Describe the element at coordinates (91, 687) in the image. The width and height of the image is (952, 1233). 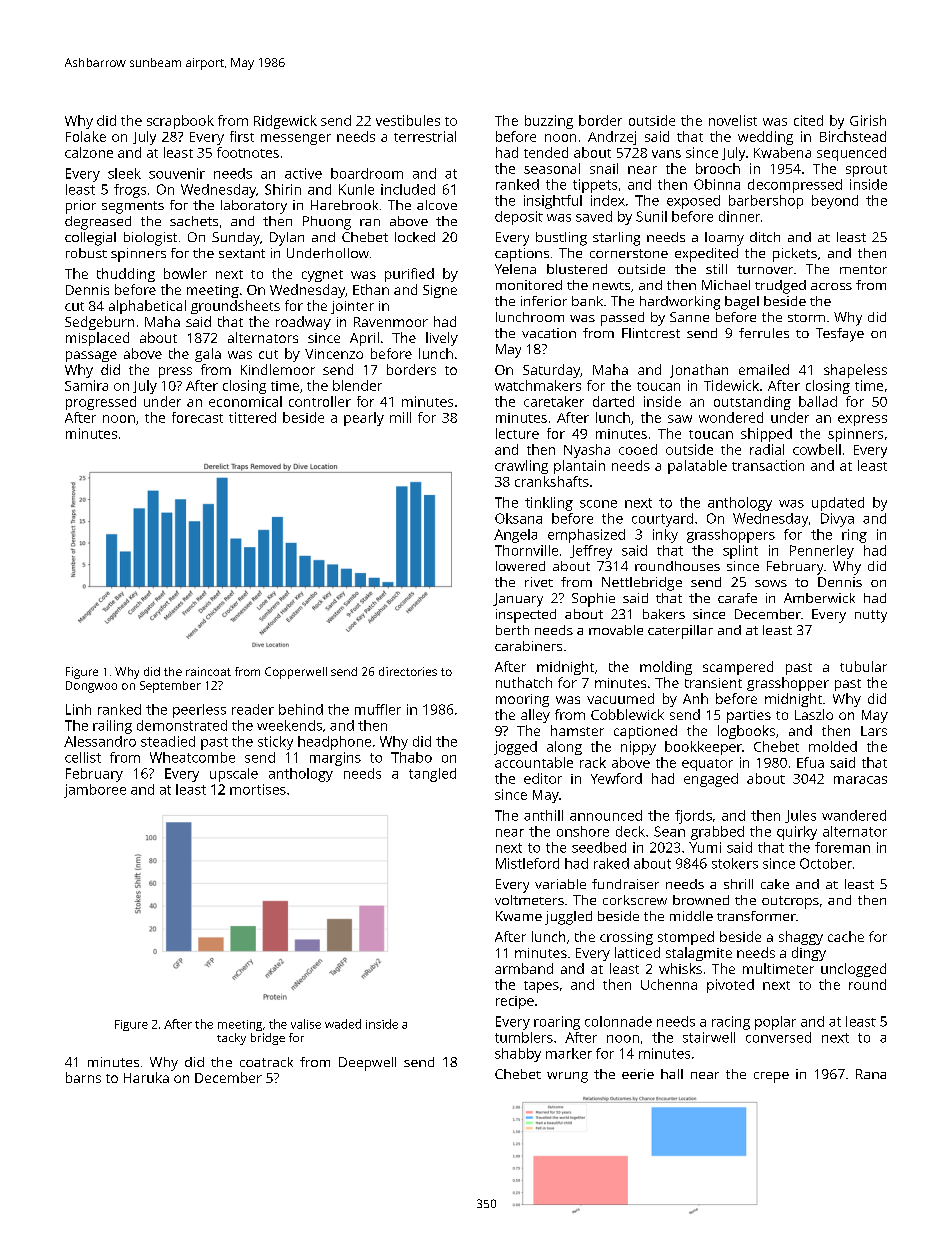
I see `Dongwoo` at that location.
